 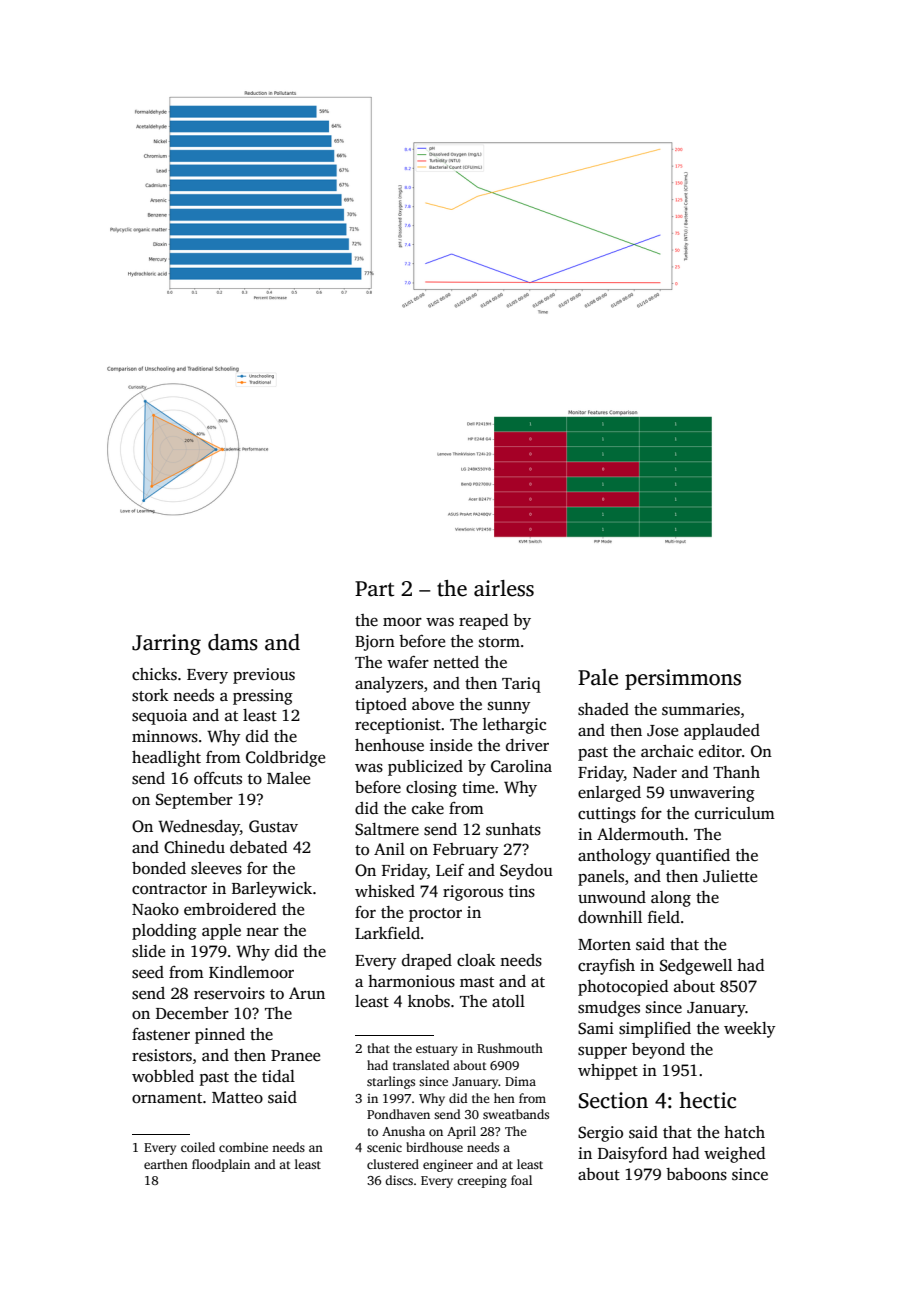 I want to click on Part, so click(x=374, y=589).
